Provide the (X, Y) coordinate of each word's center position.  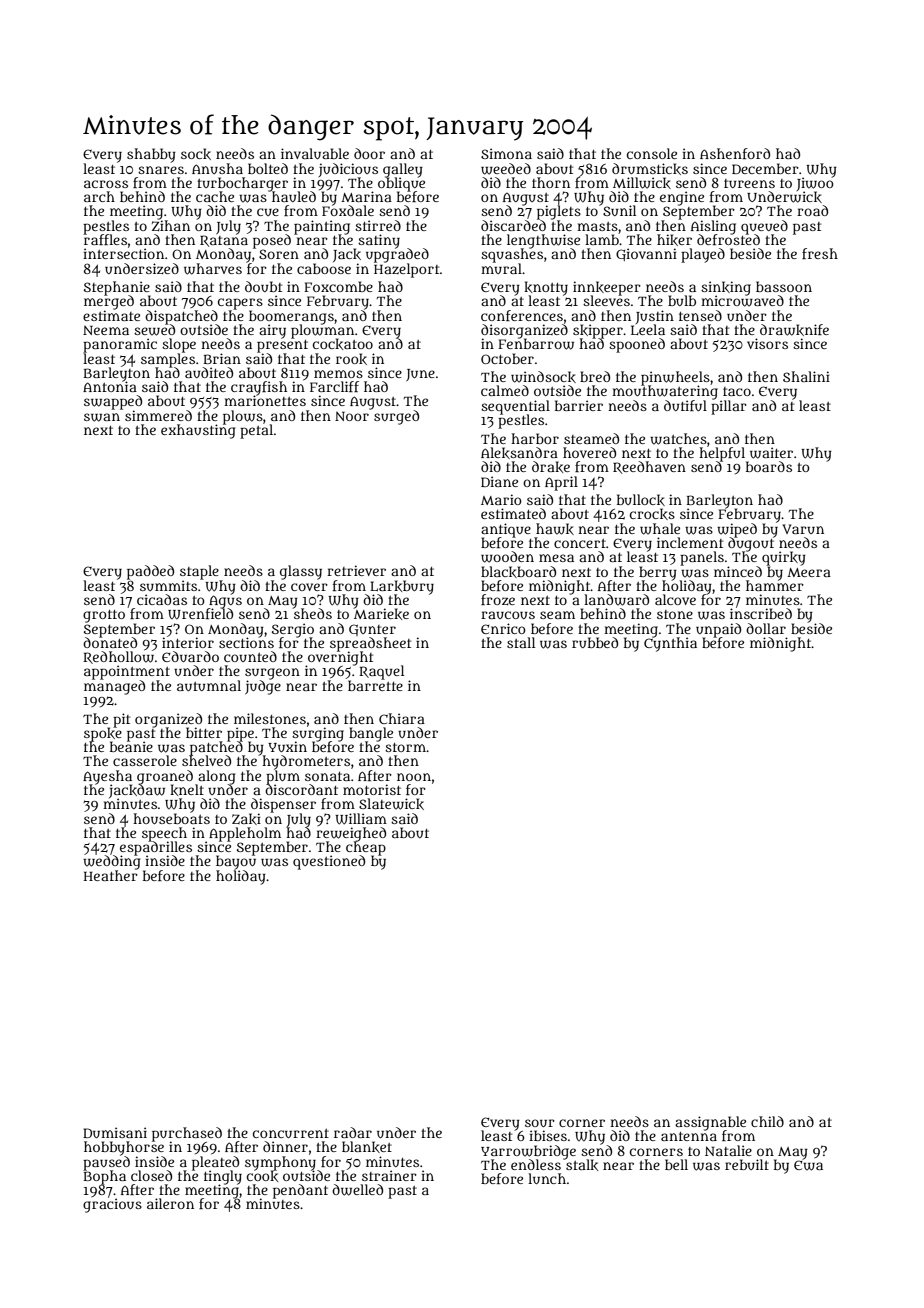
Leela (648, 329)
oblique (401, 184)
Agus (225, 601)
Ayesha (107, 777)
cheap (366, 849)
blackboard (518, 572)
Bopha (104, 1177)
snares (161, 170)
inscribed (761, 613)
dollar (766, 628)
